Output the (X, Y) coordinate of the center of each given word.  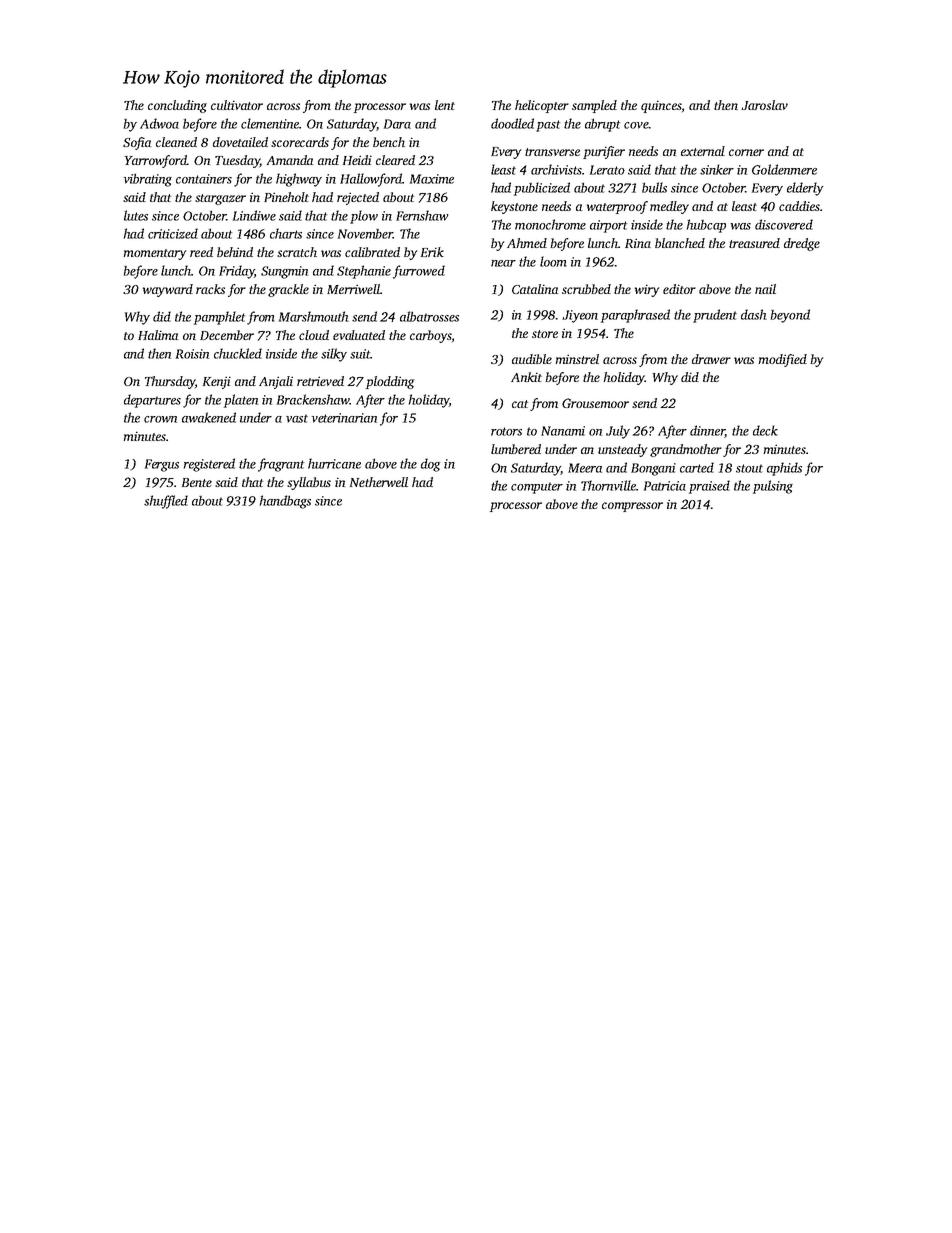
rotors (506, 431)
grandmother (686, 450)
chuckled (238, 353)
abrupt (602, 125)
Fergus (162, 465)
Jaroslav (764, 105)
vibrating (148, 180)
